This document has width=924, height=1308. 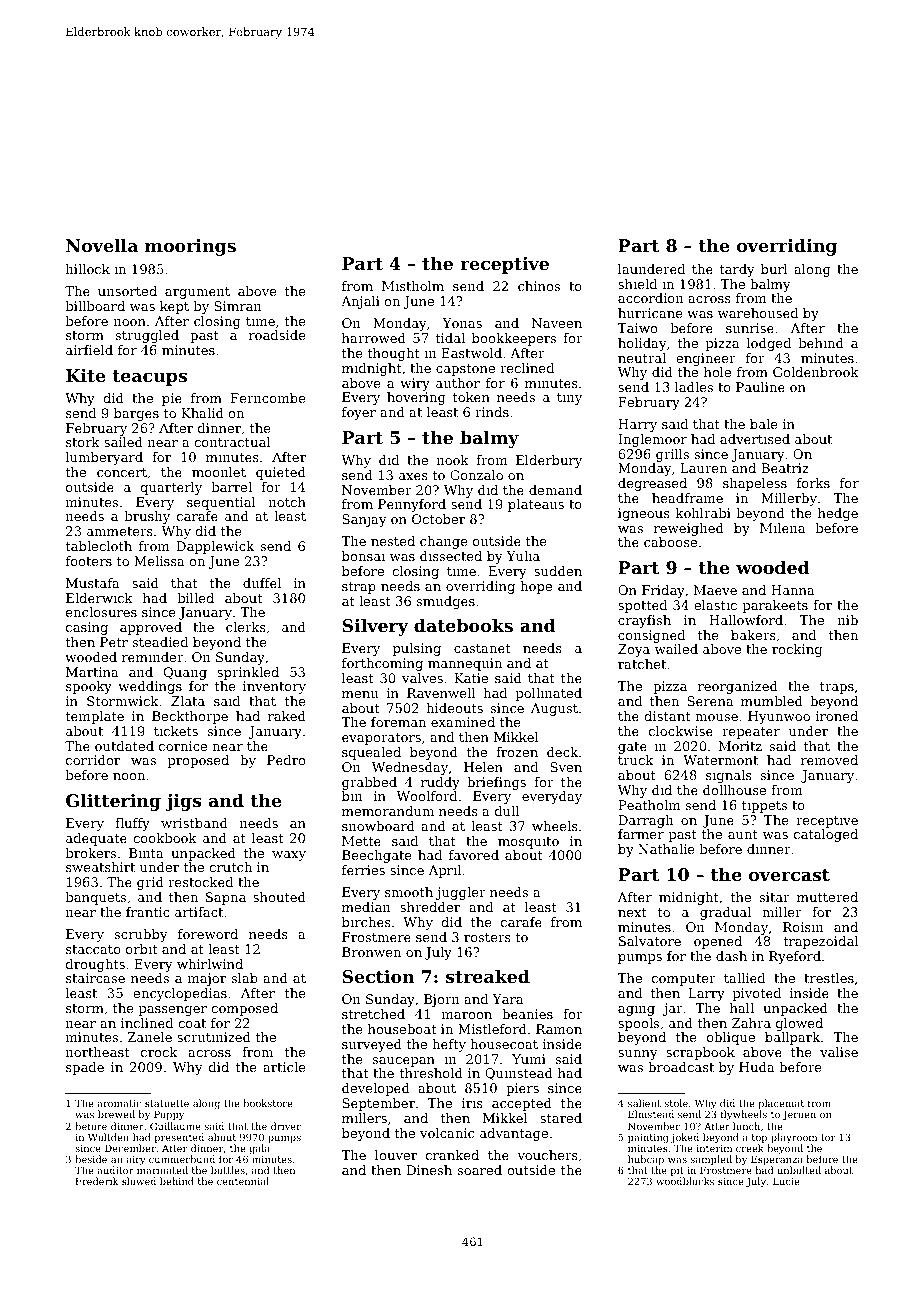 I want to click on soared, so click(x=480, y=1170).
